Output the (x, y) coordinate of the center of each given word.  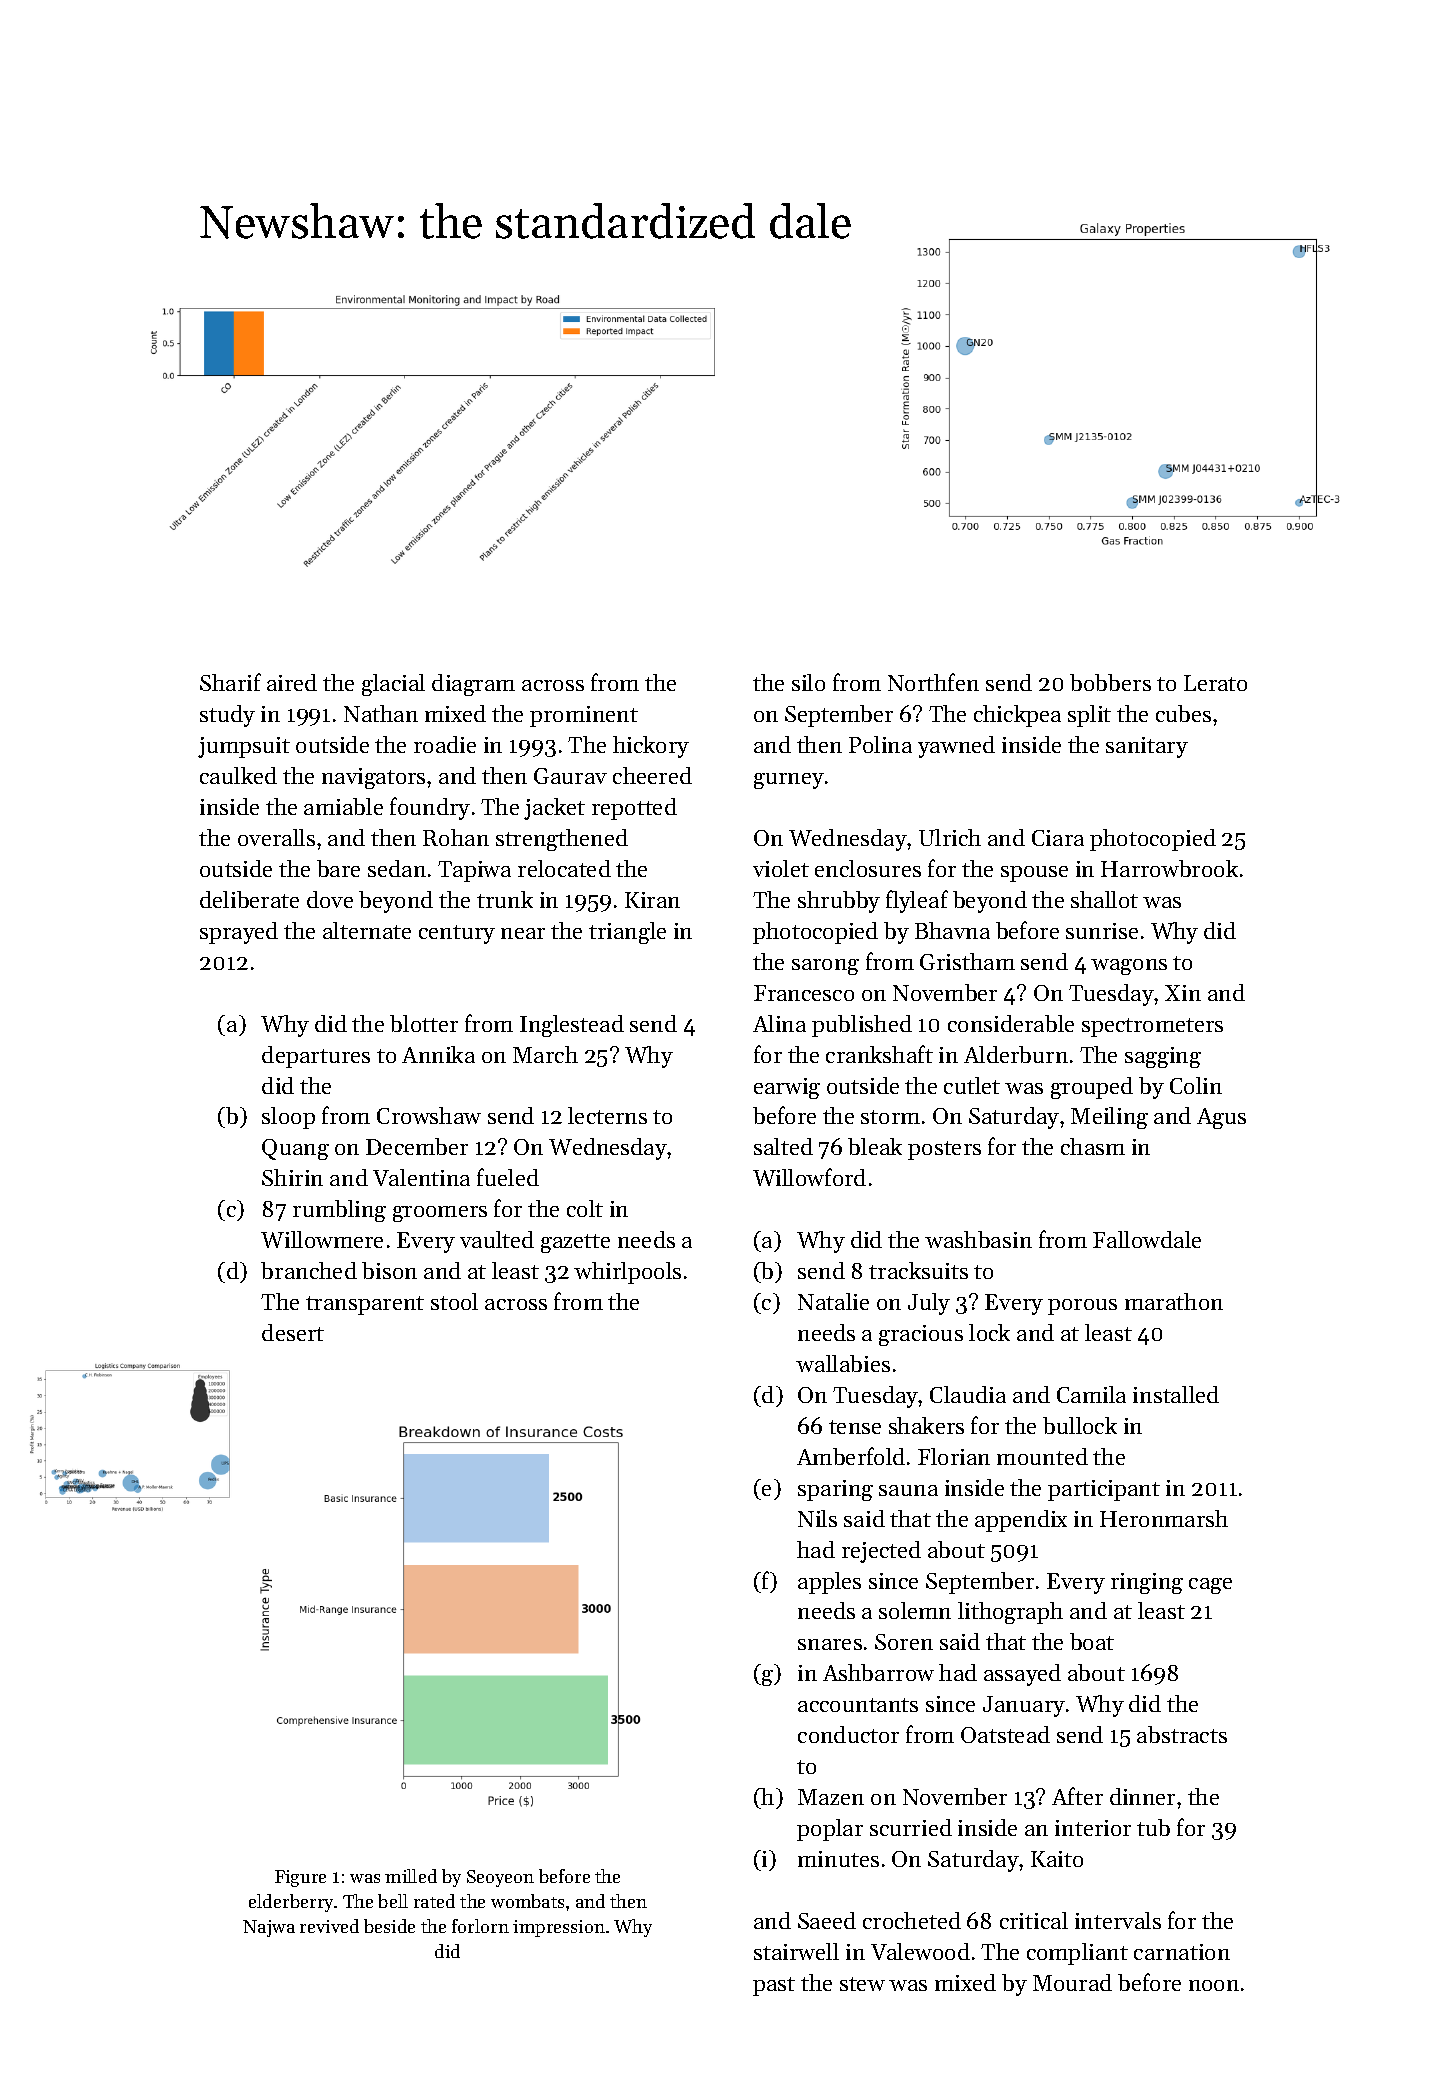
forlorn (480, 1926)
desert (293, 1332)
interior (1093, 1828)
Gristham (967, 961)
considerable (1011, 1023)
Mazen (831, 1797)
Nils (817, 1518)
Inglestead (572, 1026)
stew (862, 1984)
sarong (825, 967)
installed (1176, 1394)
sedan (397, 868)
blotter (424, 1023)
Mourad (1072, 1982)
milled (411, 1876)
